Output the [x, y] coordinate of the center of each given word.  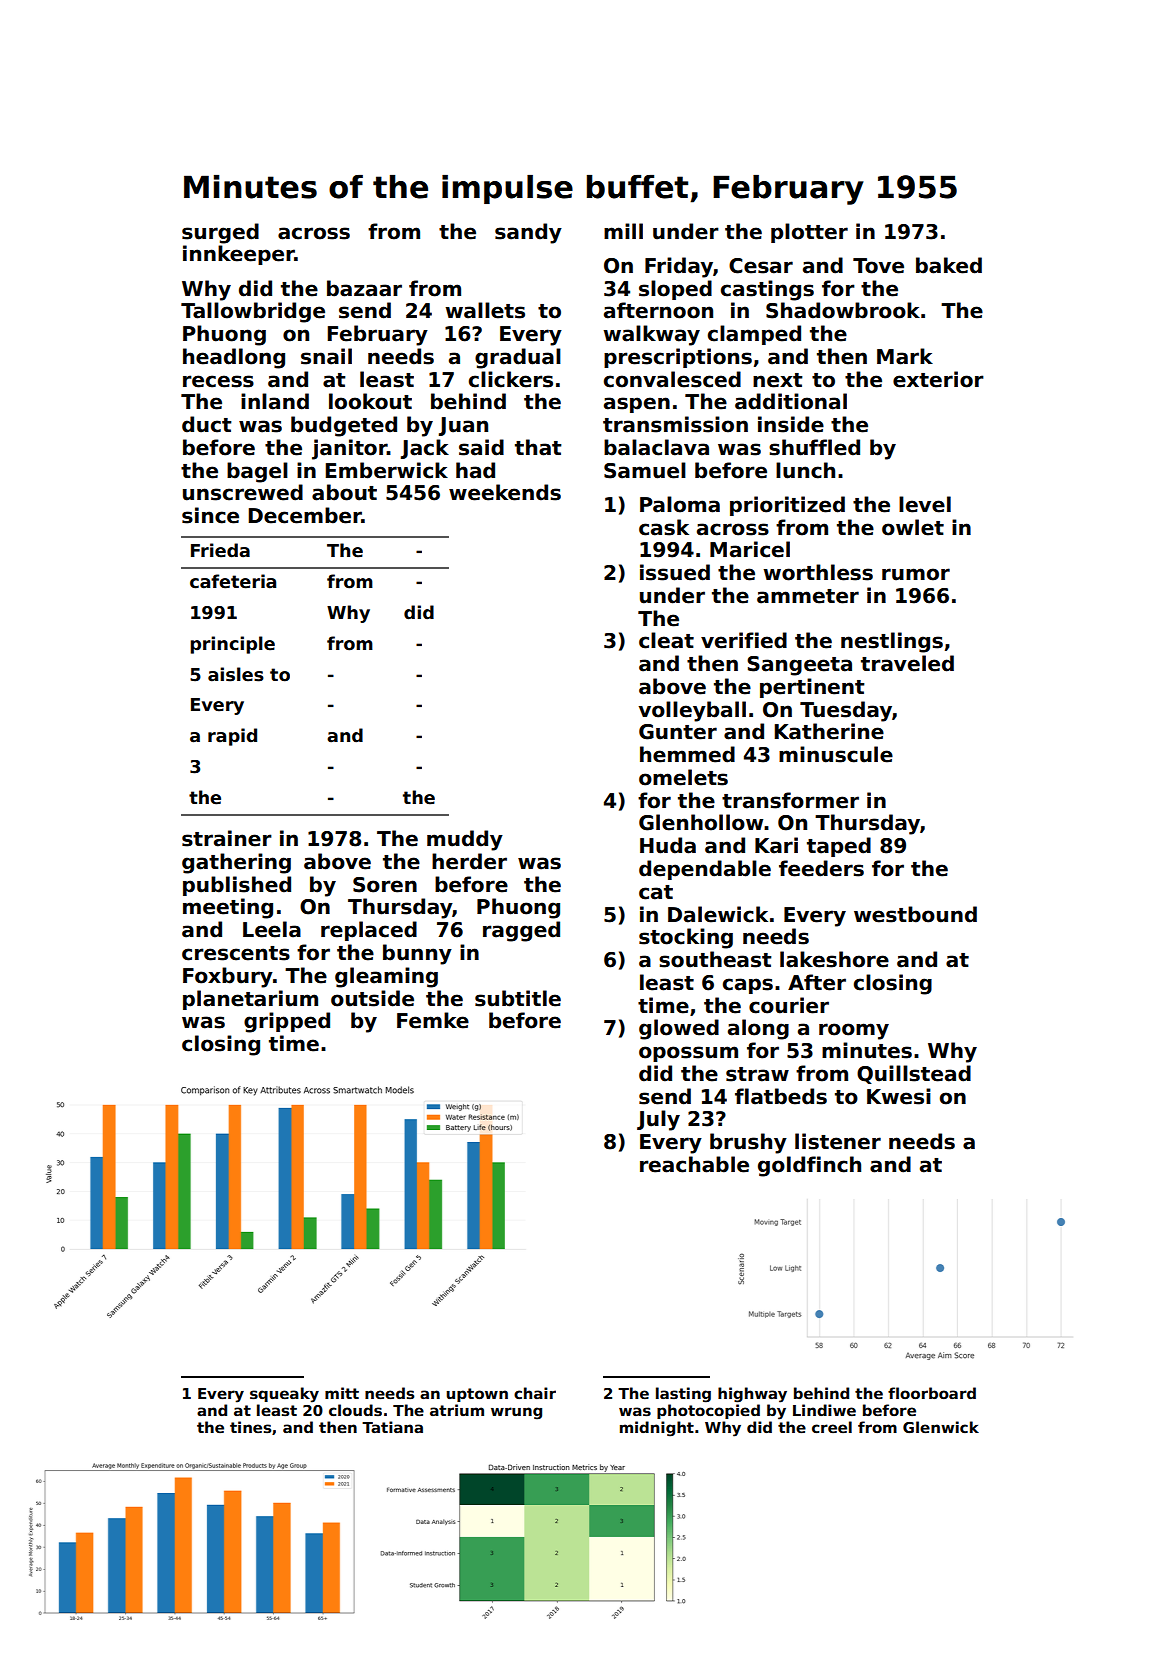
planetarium [250, 1000]
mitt [342, 1393]
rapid [232, 737]
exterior [938, 379]
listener [838, 1141]
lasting [683, 1395]
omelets [683, 777]
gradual [518, 358]
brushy [748, 1143]
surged [220, 233]
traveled [907, 663]
